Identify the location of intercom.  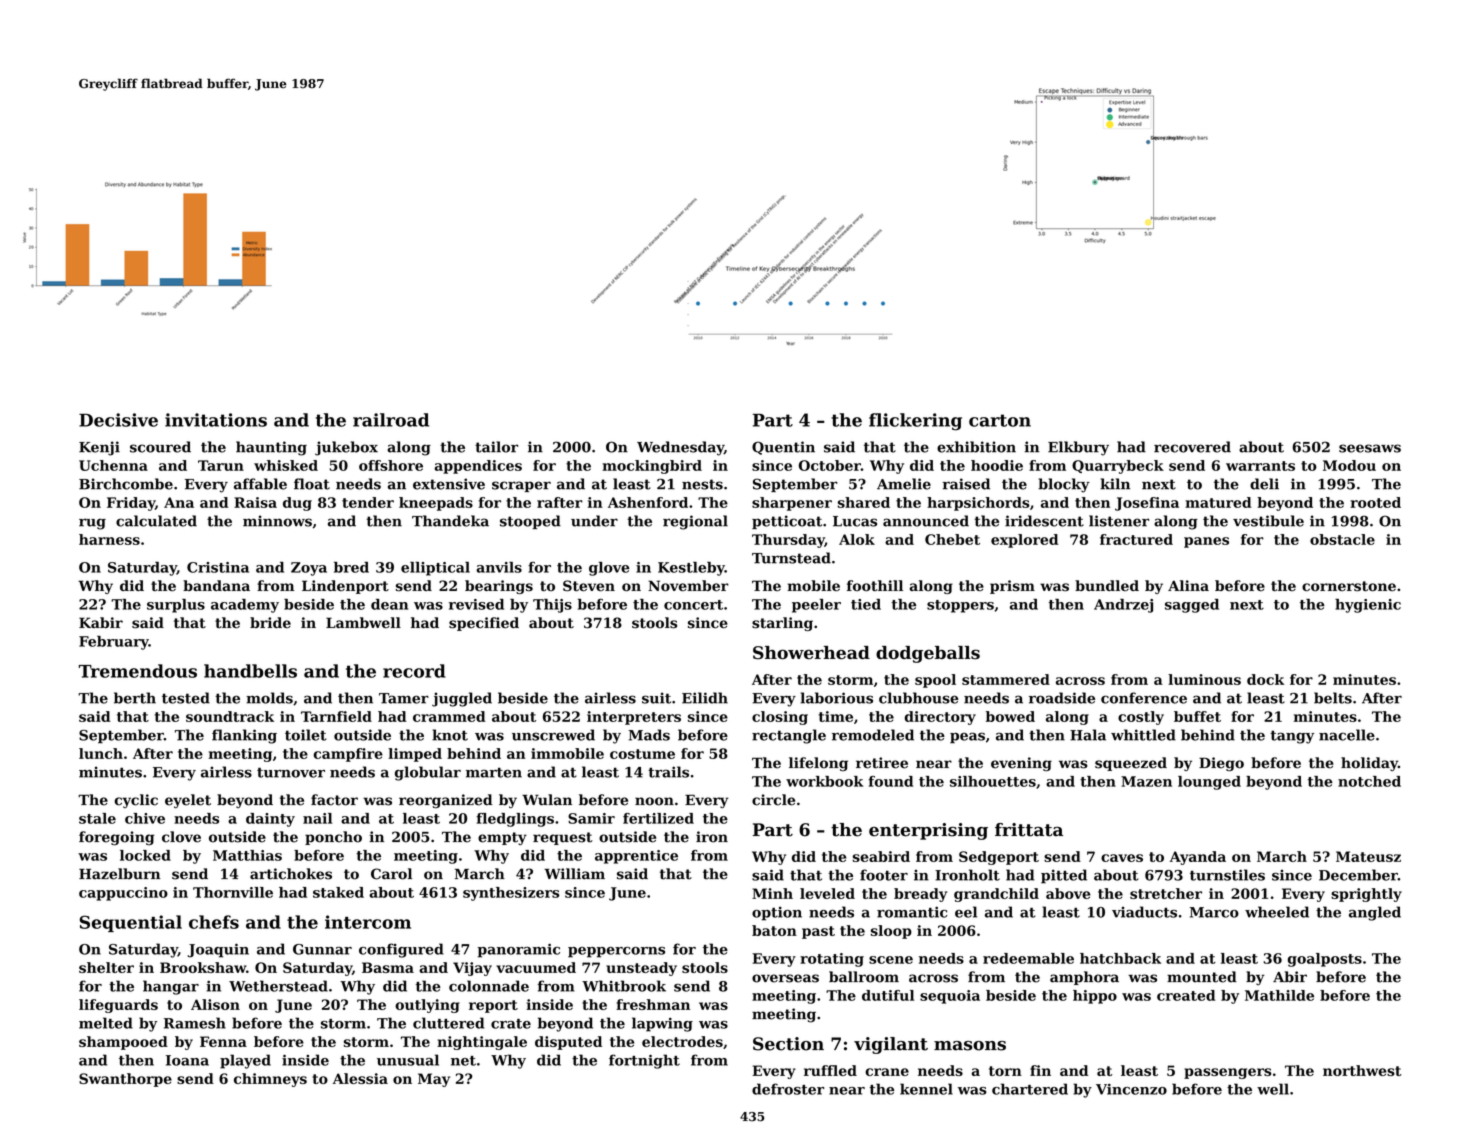
(368, 922).
